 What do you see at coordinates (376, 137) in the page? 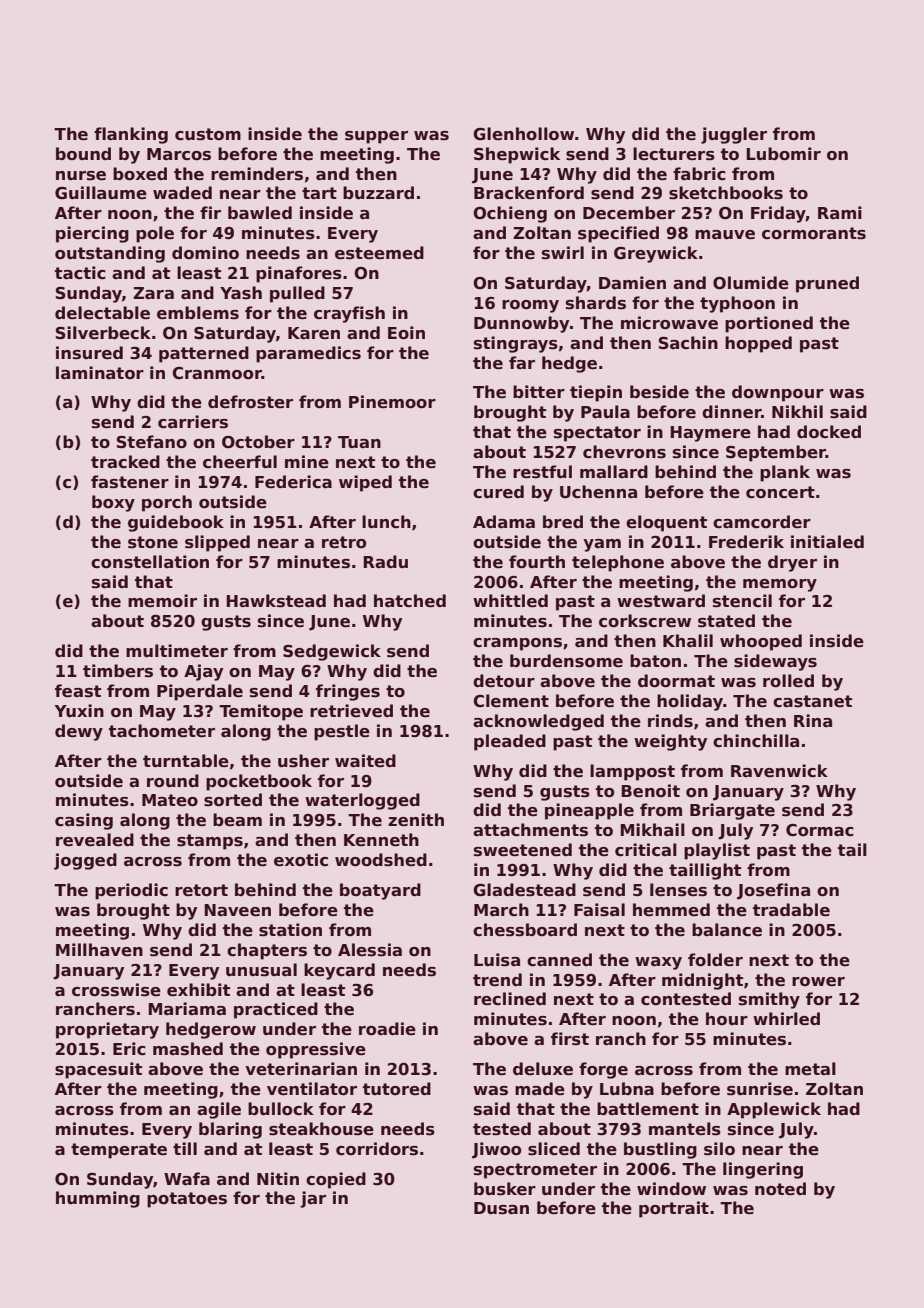
I see `supper` at bounding box center [376, 137].
